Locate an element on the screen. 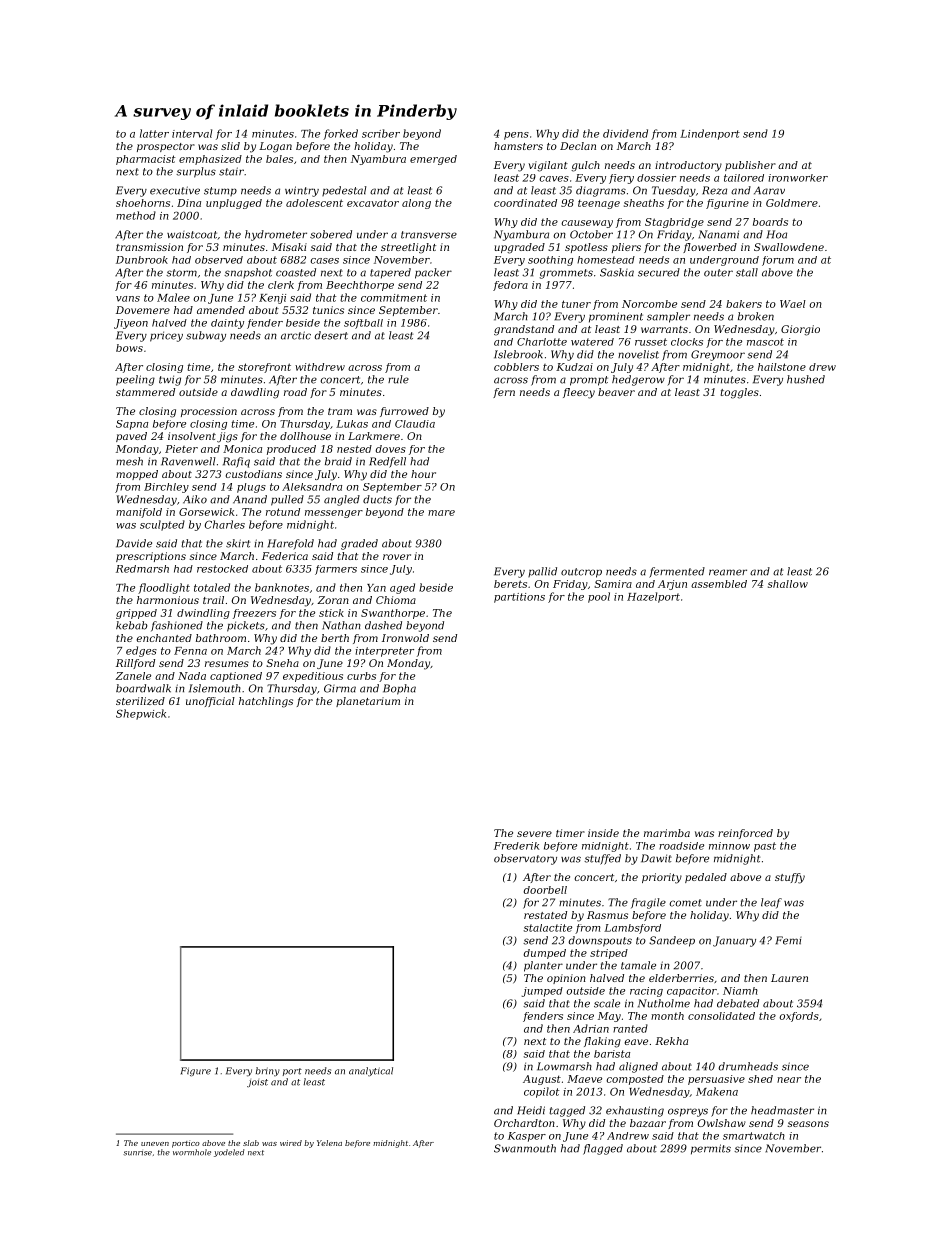  Birchley is located at coordinates (166, 488).
